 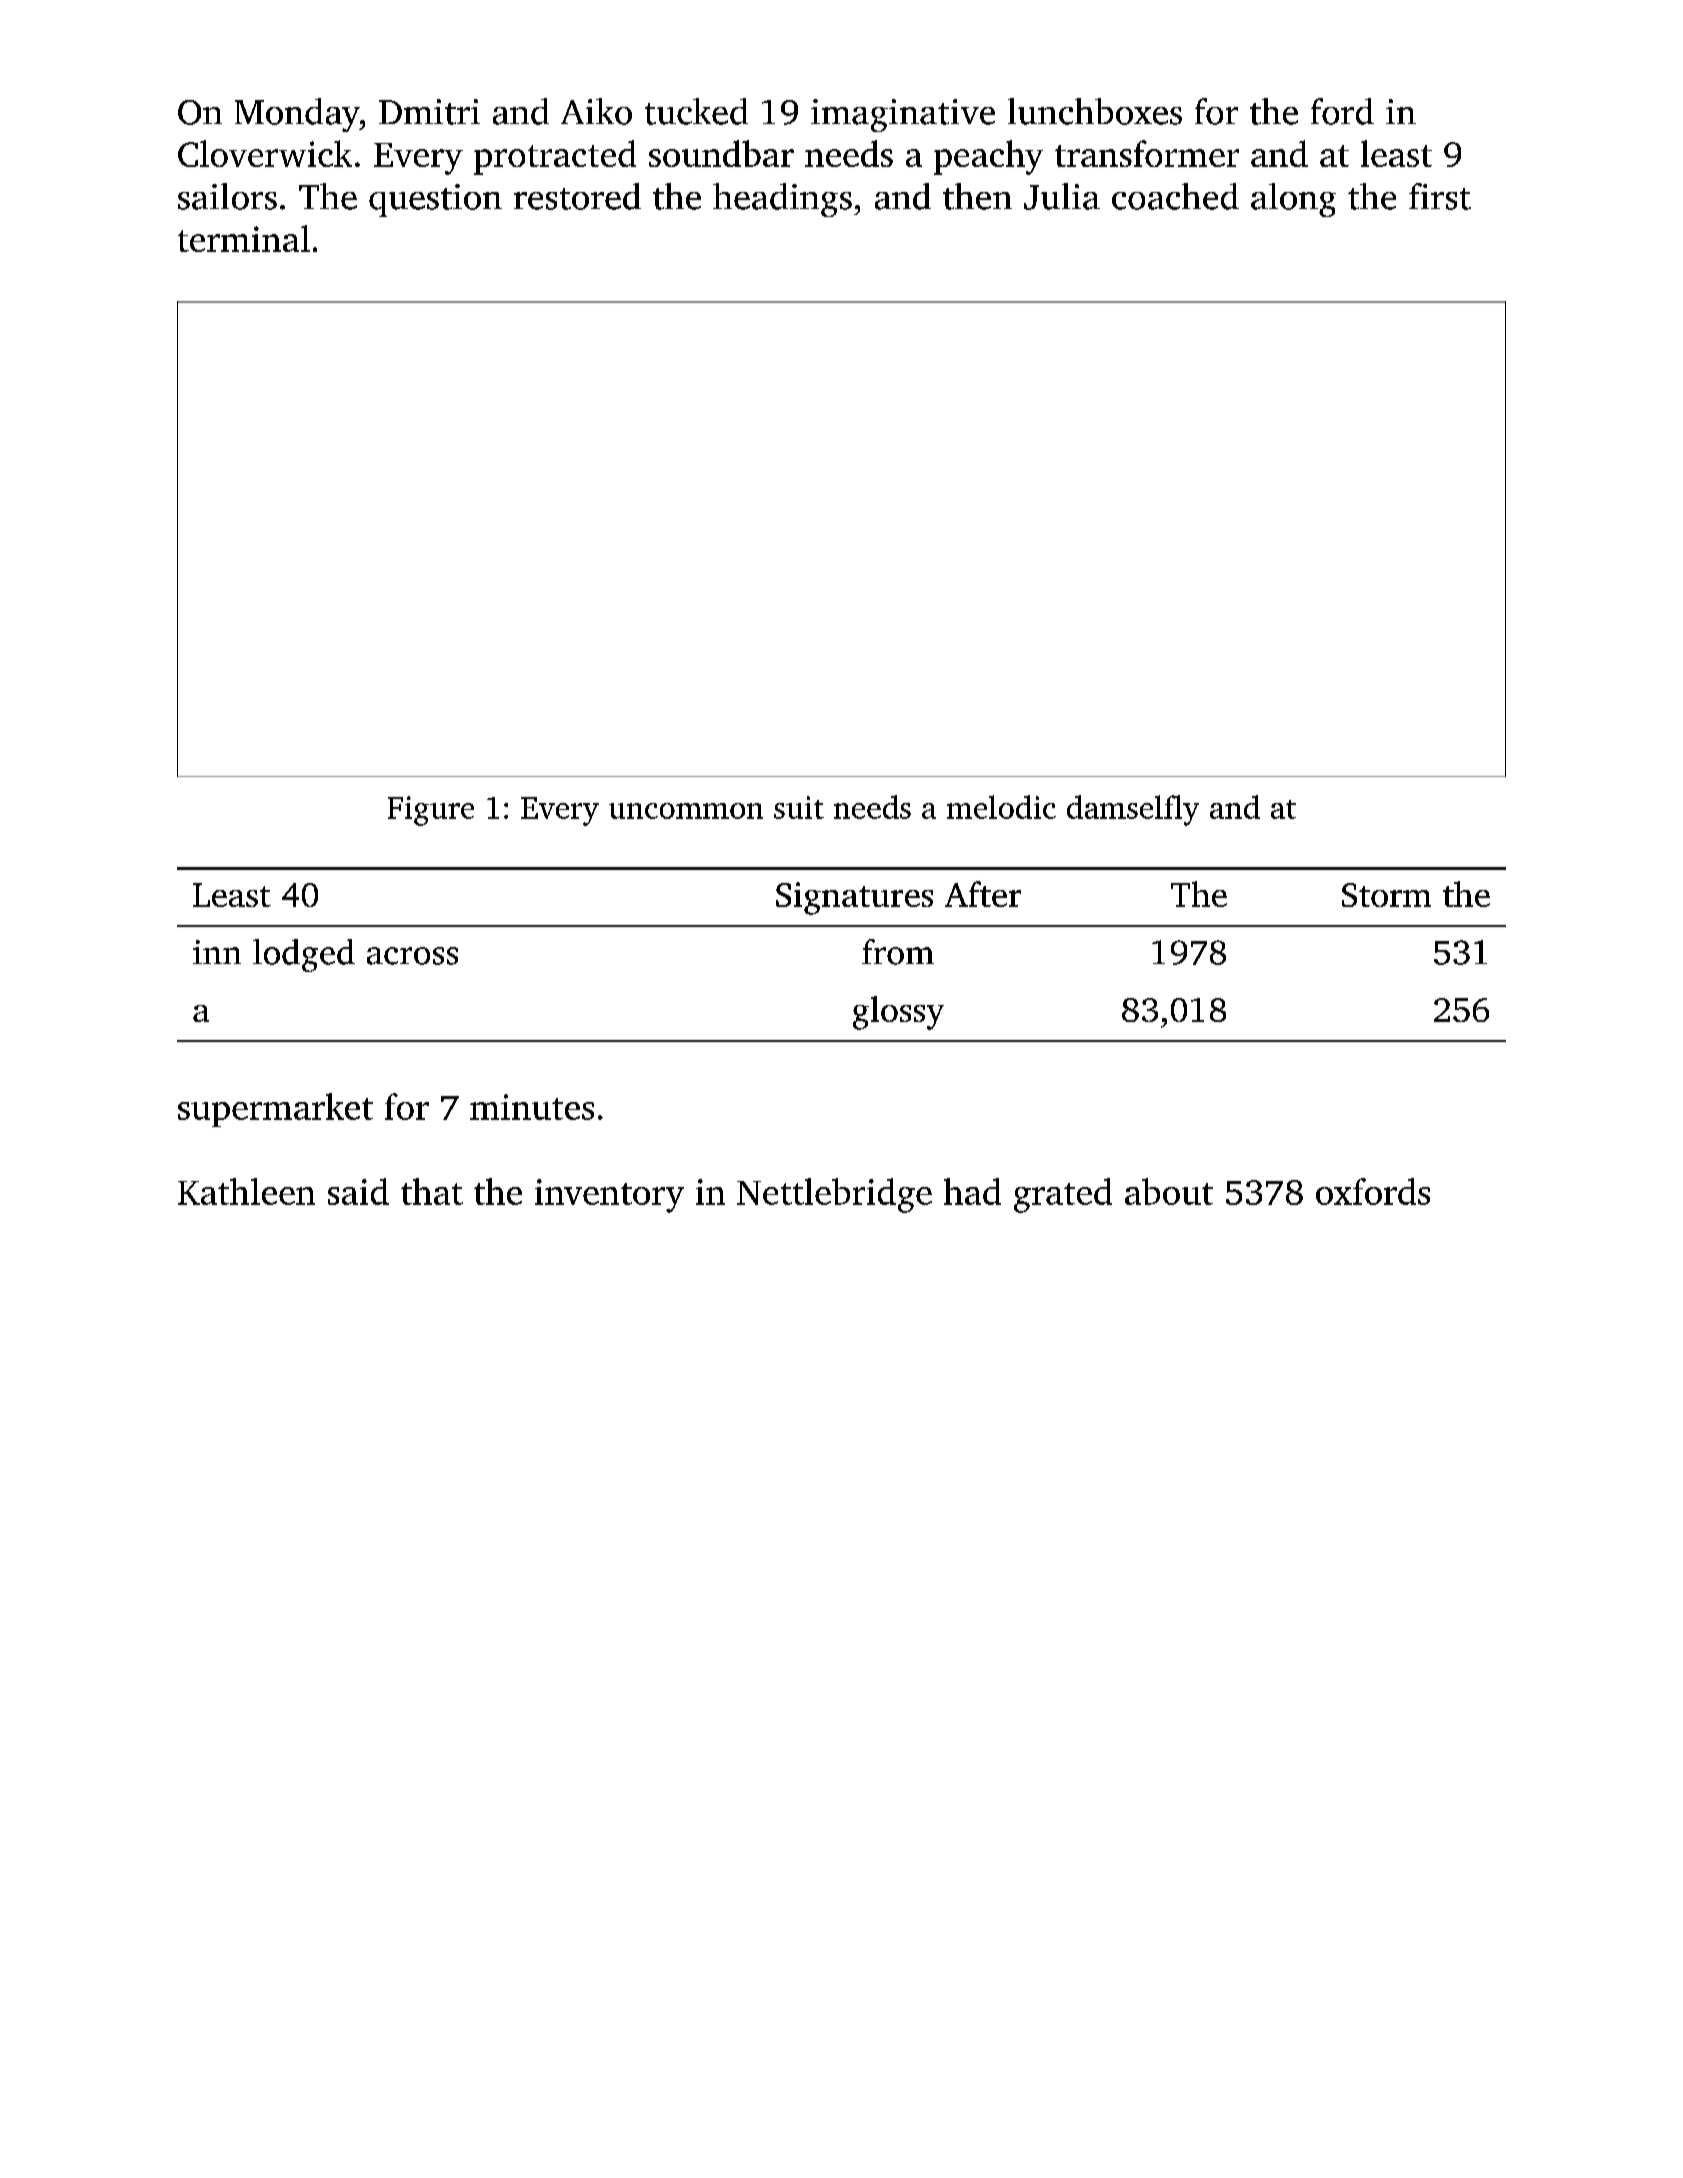 I want to click on uncommon, so click(x=686, y=811).
